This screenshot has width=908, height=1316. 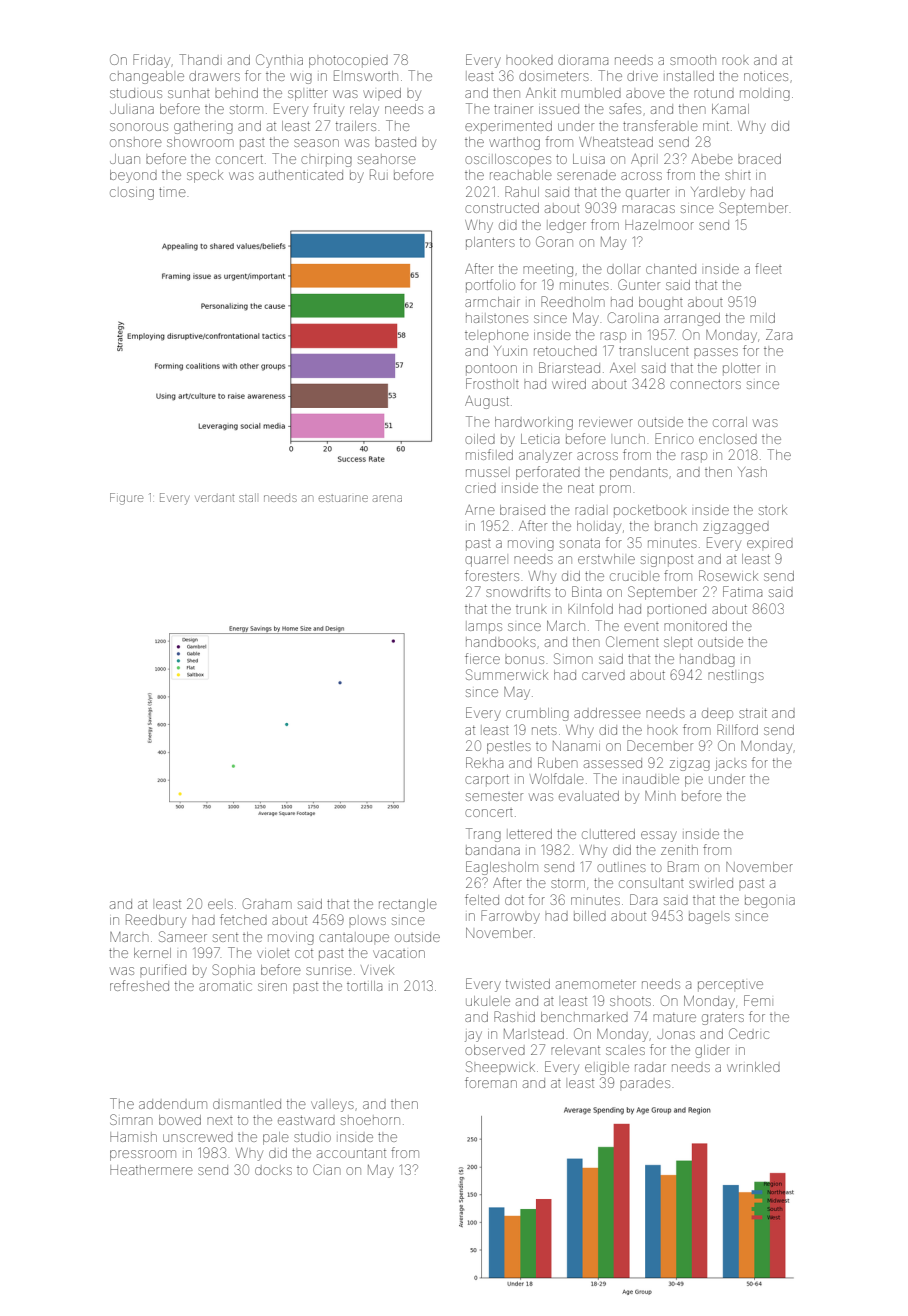 I want to click on Graham, so click(x=267, y=903).
